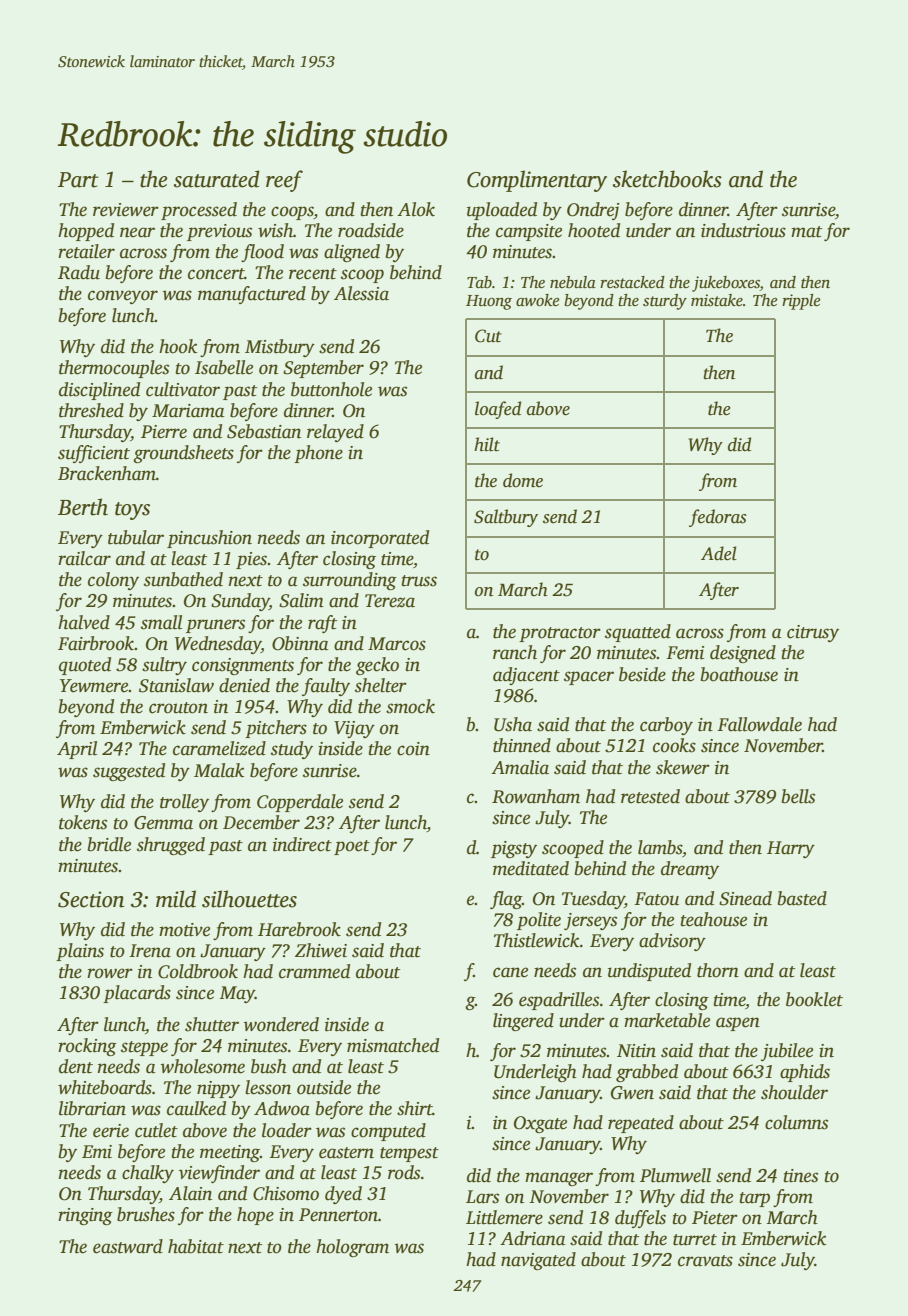 The image size is (908, 1316). Describe the element at coordinates (791, 849) in the screenshot. I see `Harry` at that location.
